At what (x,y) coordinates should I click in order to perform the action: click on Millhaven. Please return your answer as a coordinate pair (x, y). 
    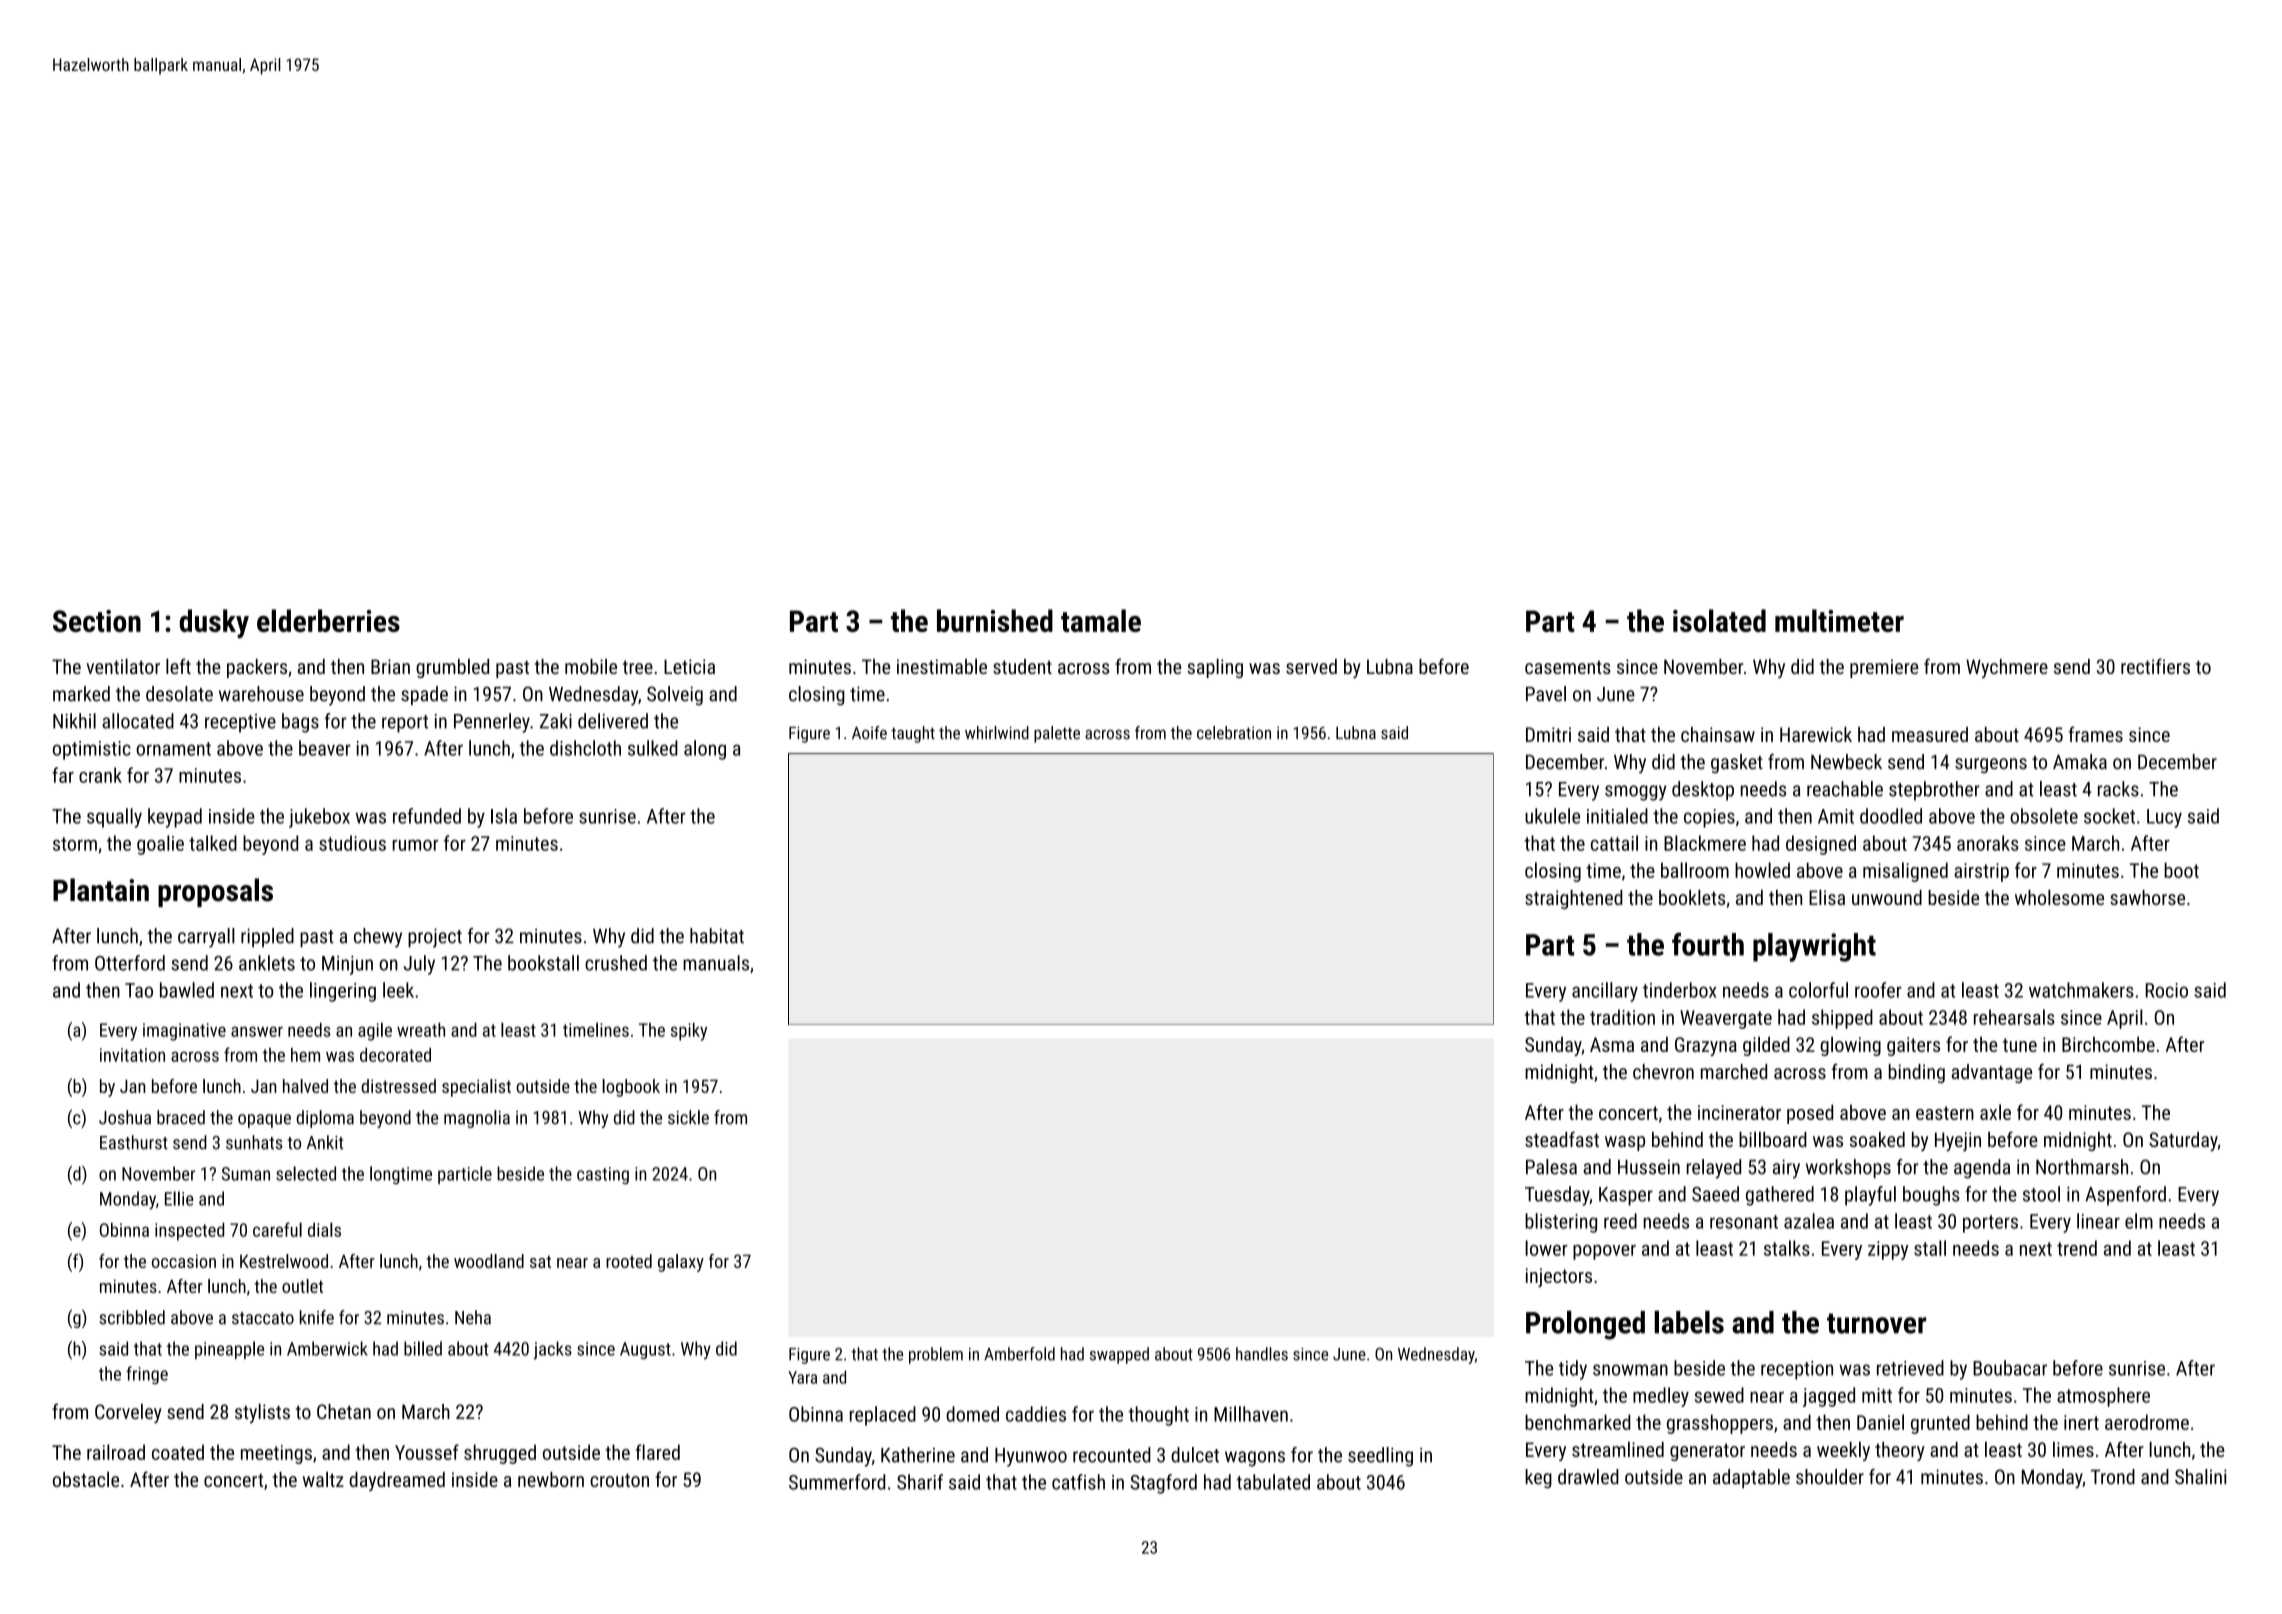
    Looking at the image, I should click on (1251, 1414).
